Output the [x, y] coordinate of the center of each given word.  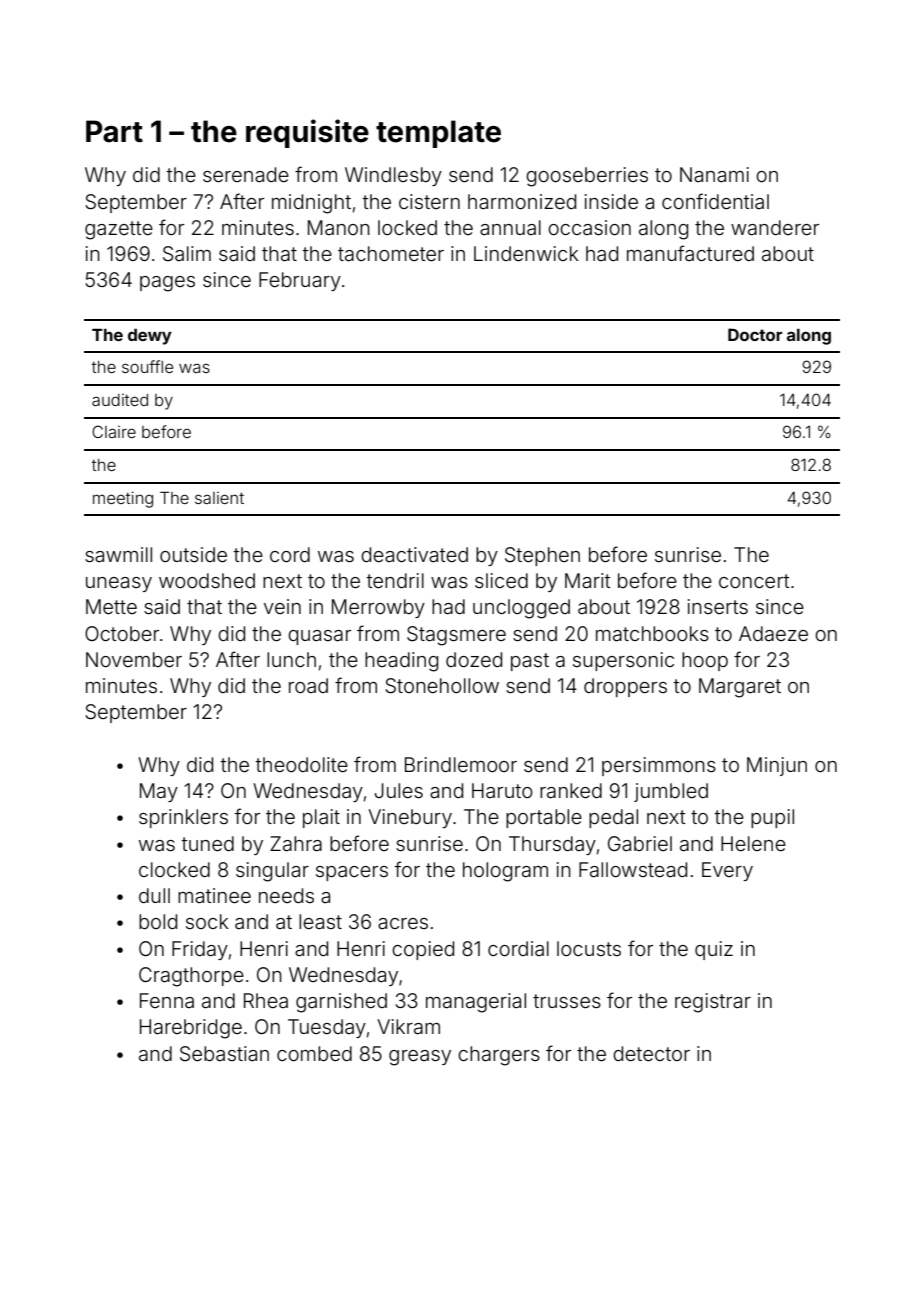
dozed [474, 659]
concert [754, 581]
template [438, 134]
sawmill [118, 554]
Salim [187, 254]
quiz [714, 950]
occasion [589, 227]
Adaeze [773, 633]
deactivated [414, 554]
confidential [715, 201]
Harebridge [191, 1029]
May [159, 792]
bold [158, 921]
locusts [589, 948]
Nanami [714, 174]
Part [114, 131]
